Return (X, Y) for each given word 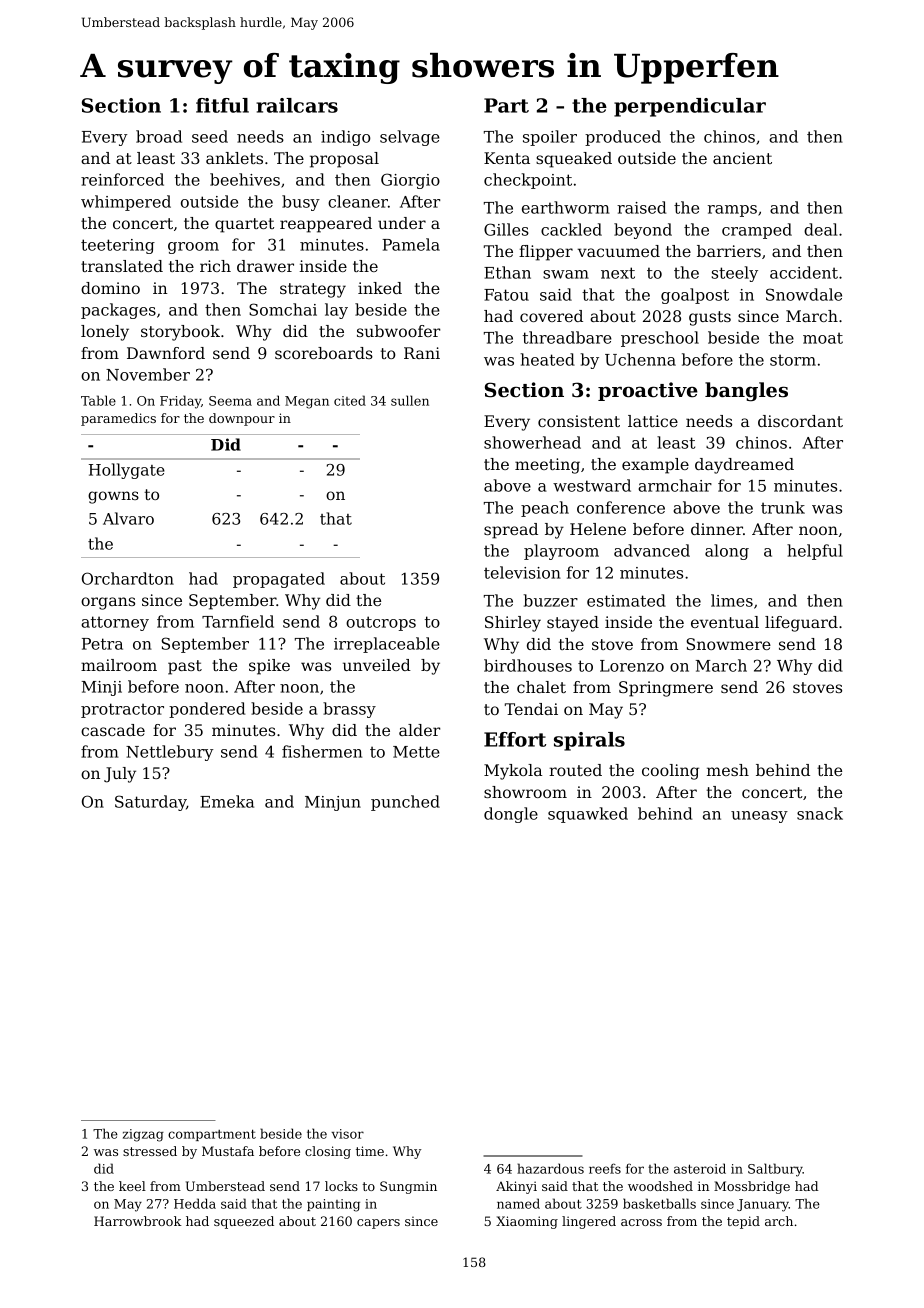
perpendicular (690, 107)
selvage (410, 138)
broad (159, 136)
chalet (541, 687)
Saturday (150, 803)
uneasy (759, 817)
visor (347, 1134)
